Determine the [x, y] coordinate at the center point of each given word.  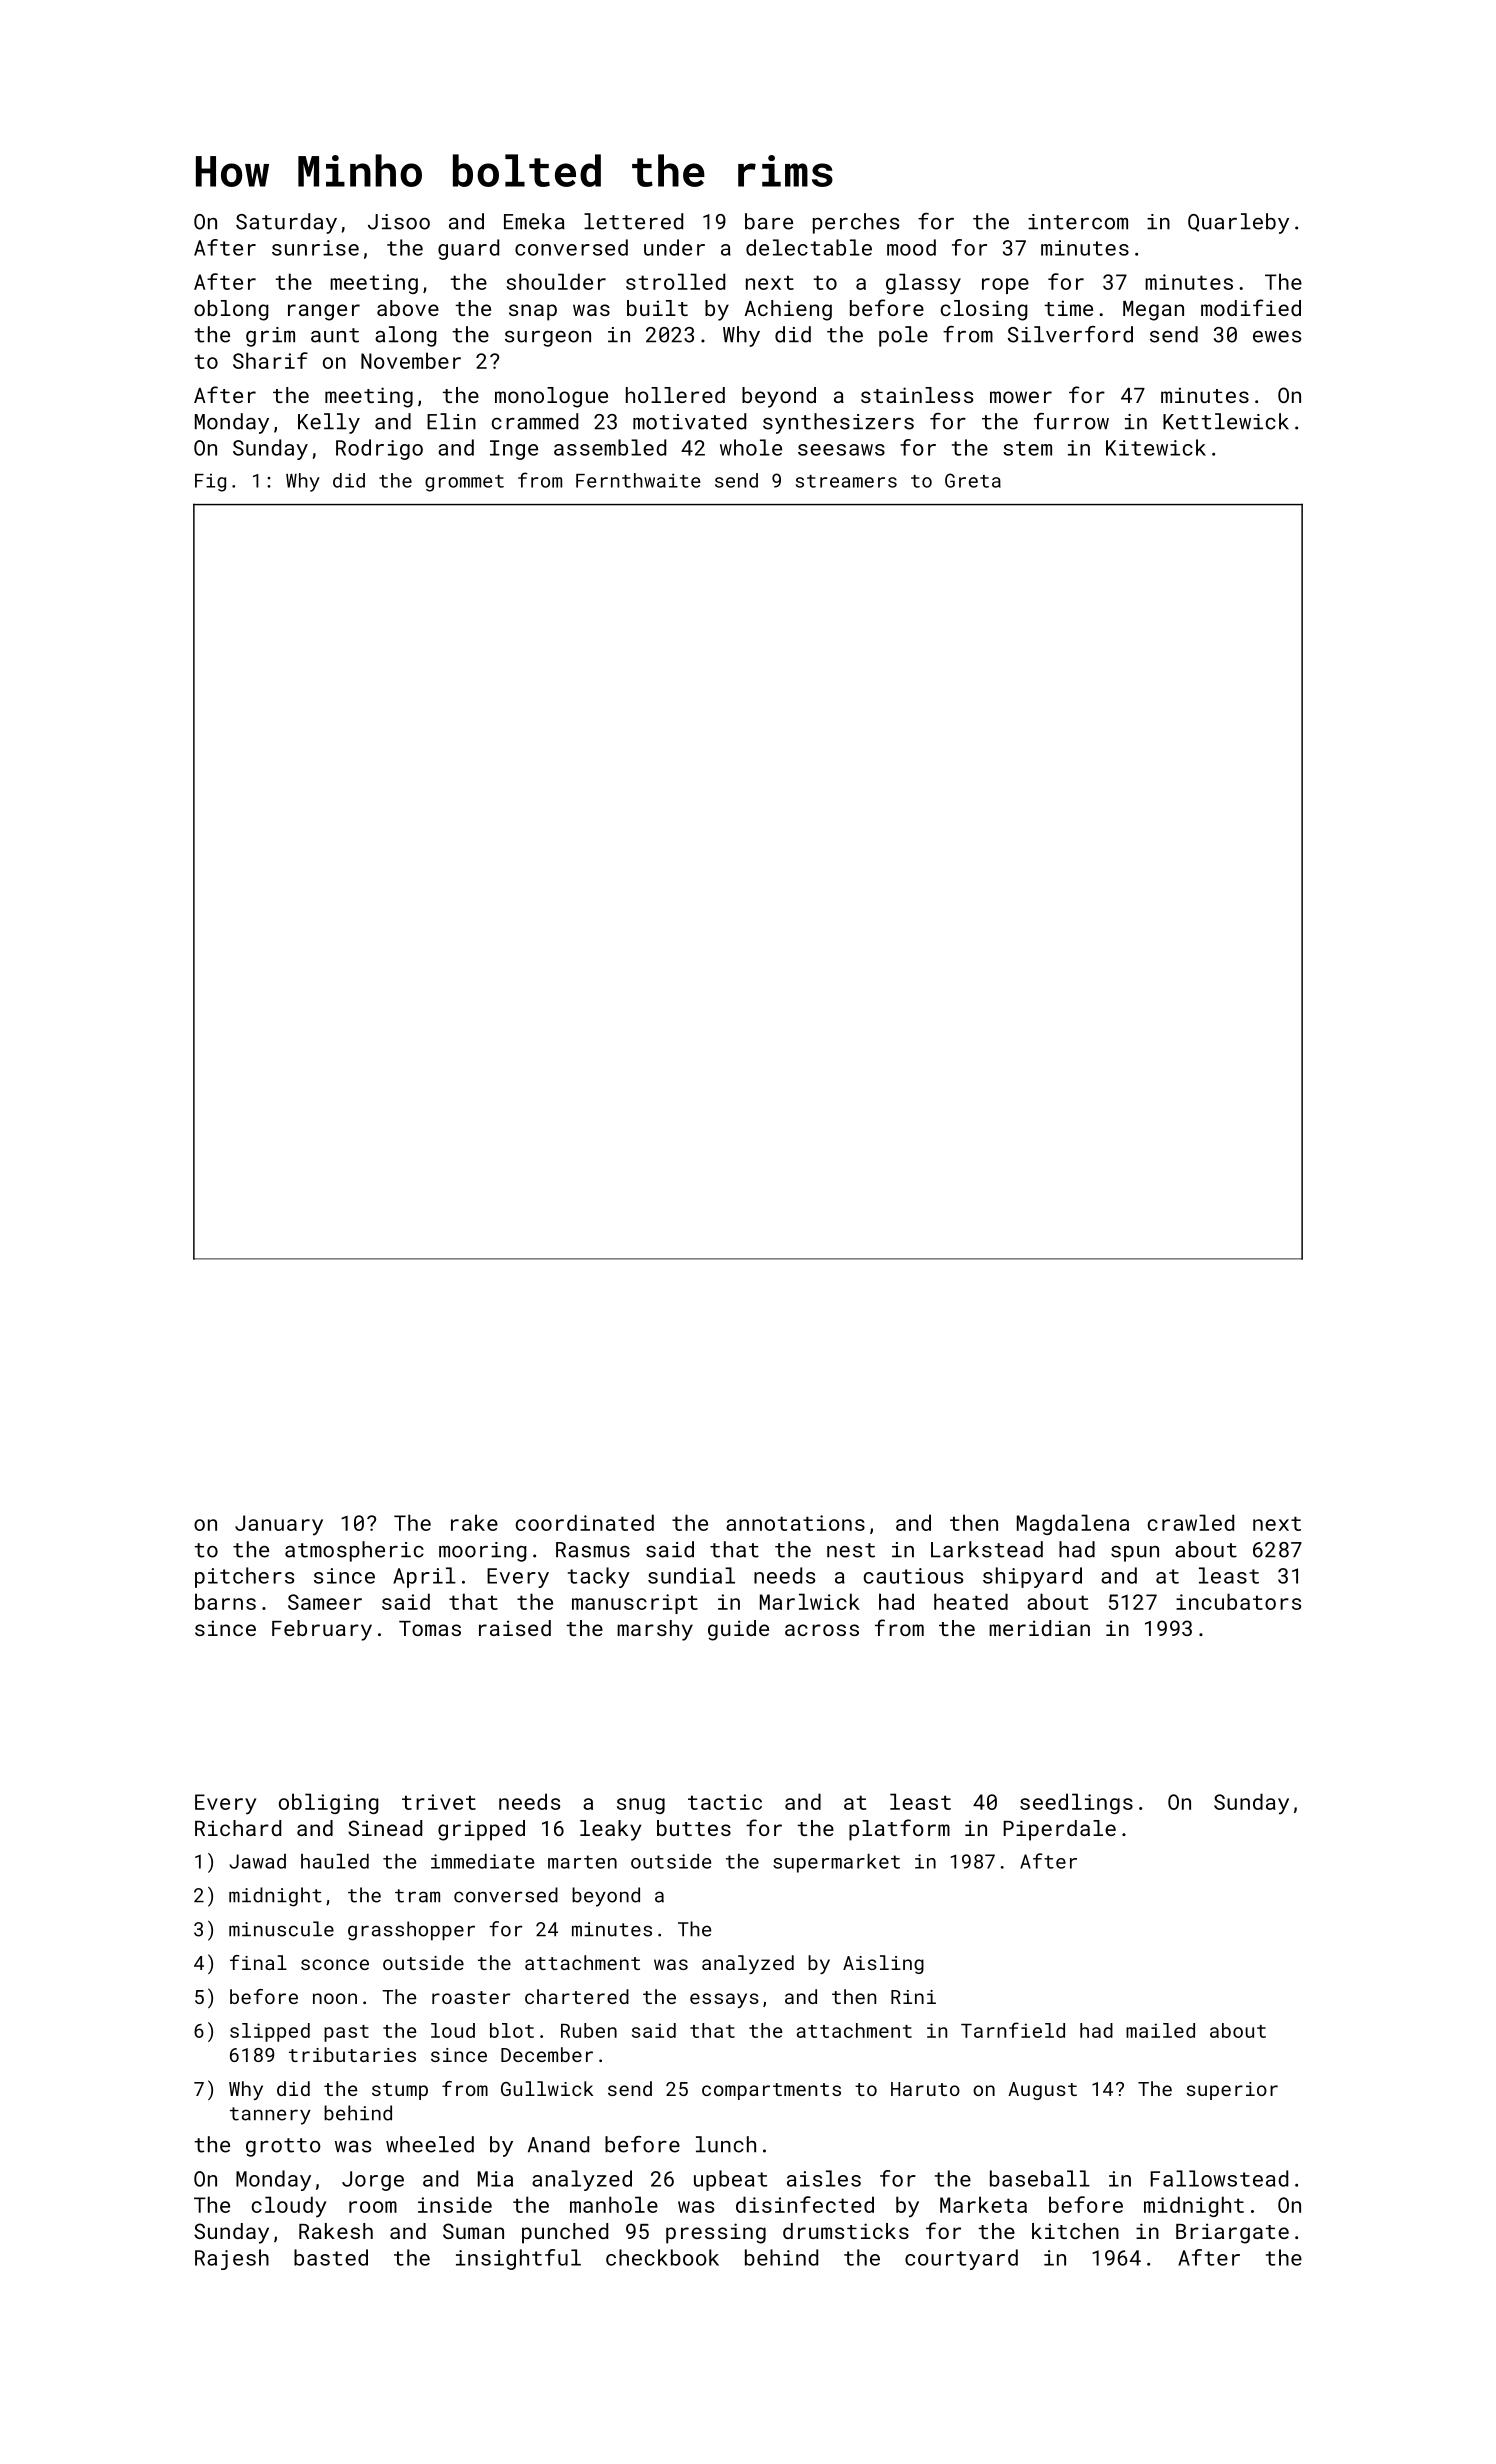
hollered [675, 395]
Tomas [430, 1628]
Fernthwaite [638, 480]
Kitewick [1156, 447]
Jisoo [399, 222]
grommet [464, 483]
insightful [518, 2259]
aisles [824, 2178]
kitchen [1075, 2231]
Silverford [1070, 334]
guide [738, 1630]
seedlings [1076, 1803]
